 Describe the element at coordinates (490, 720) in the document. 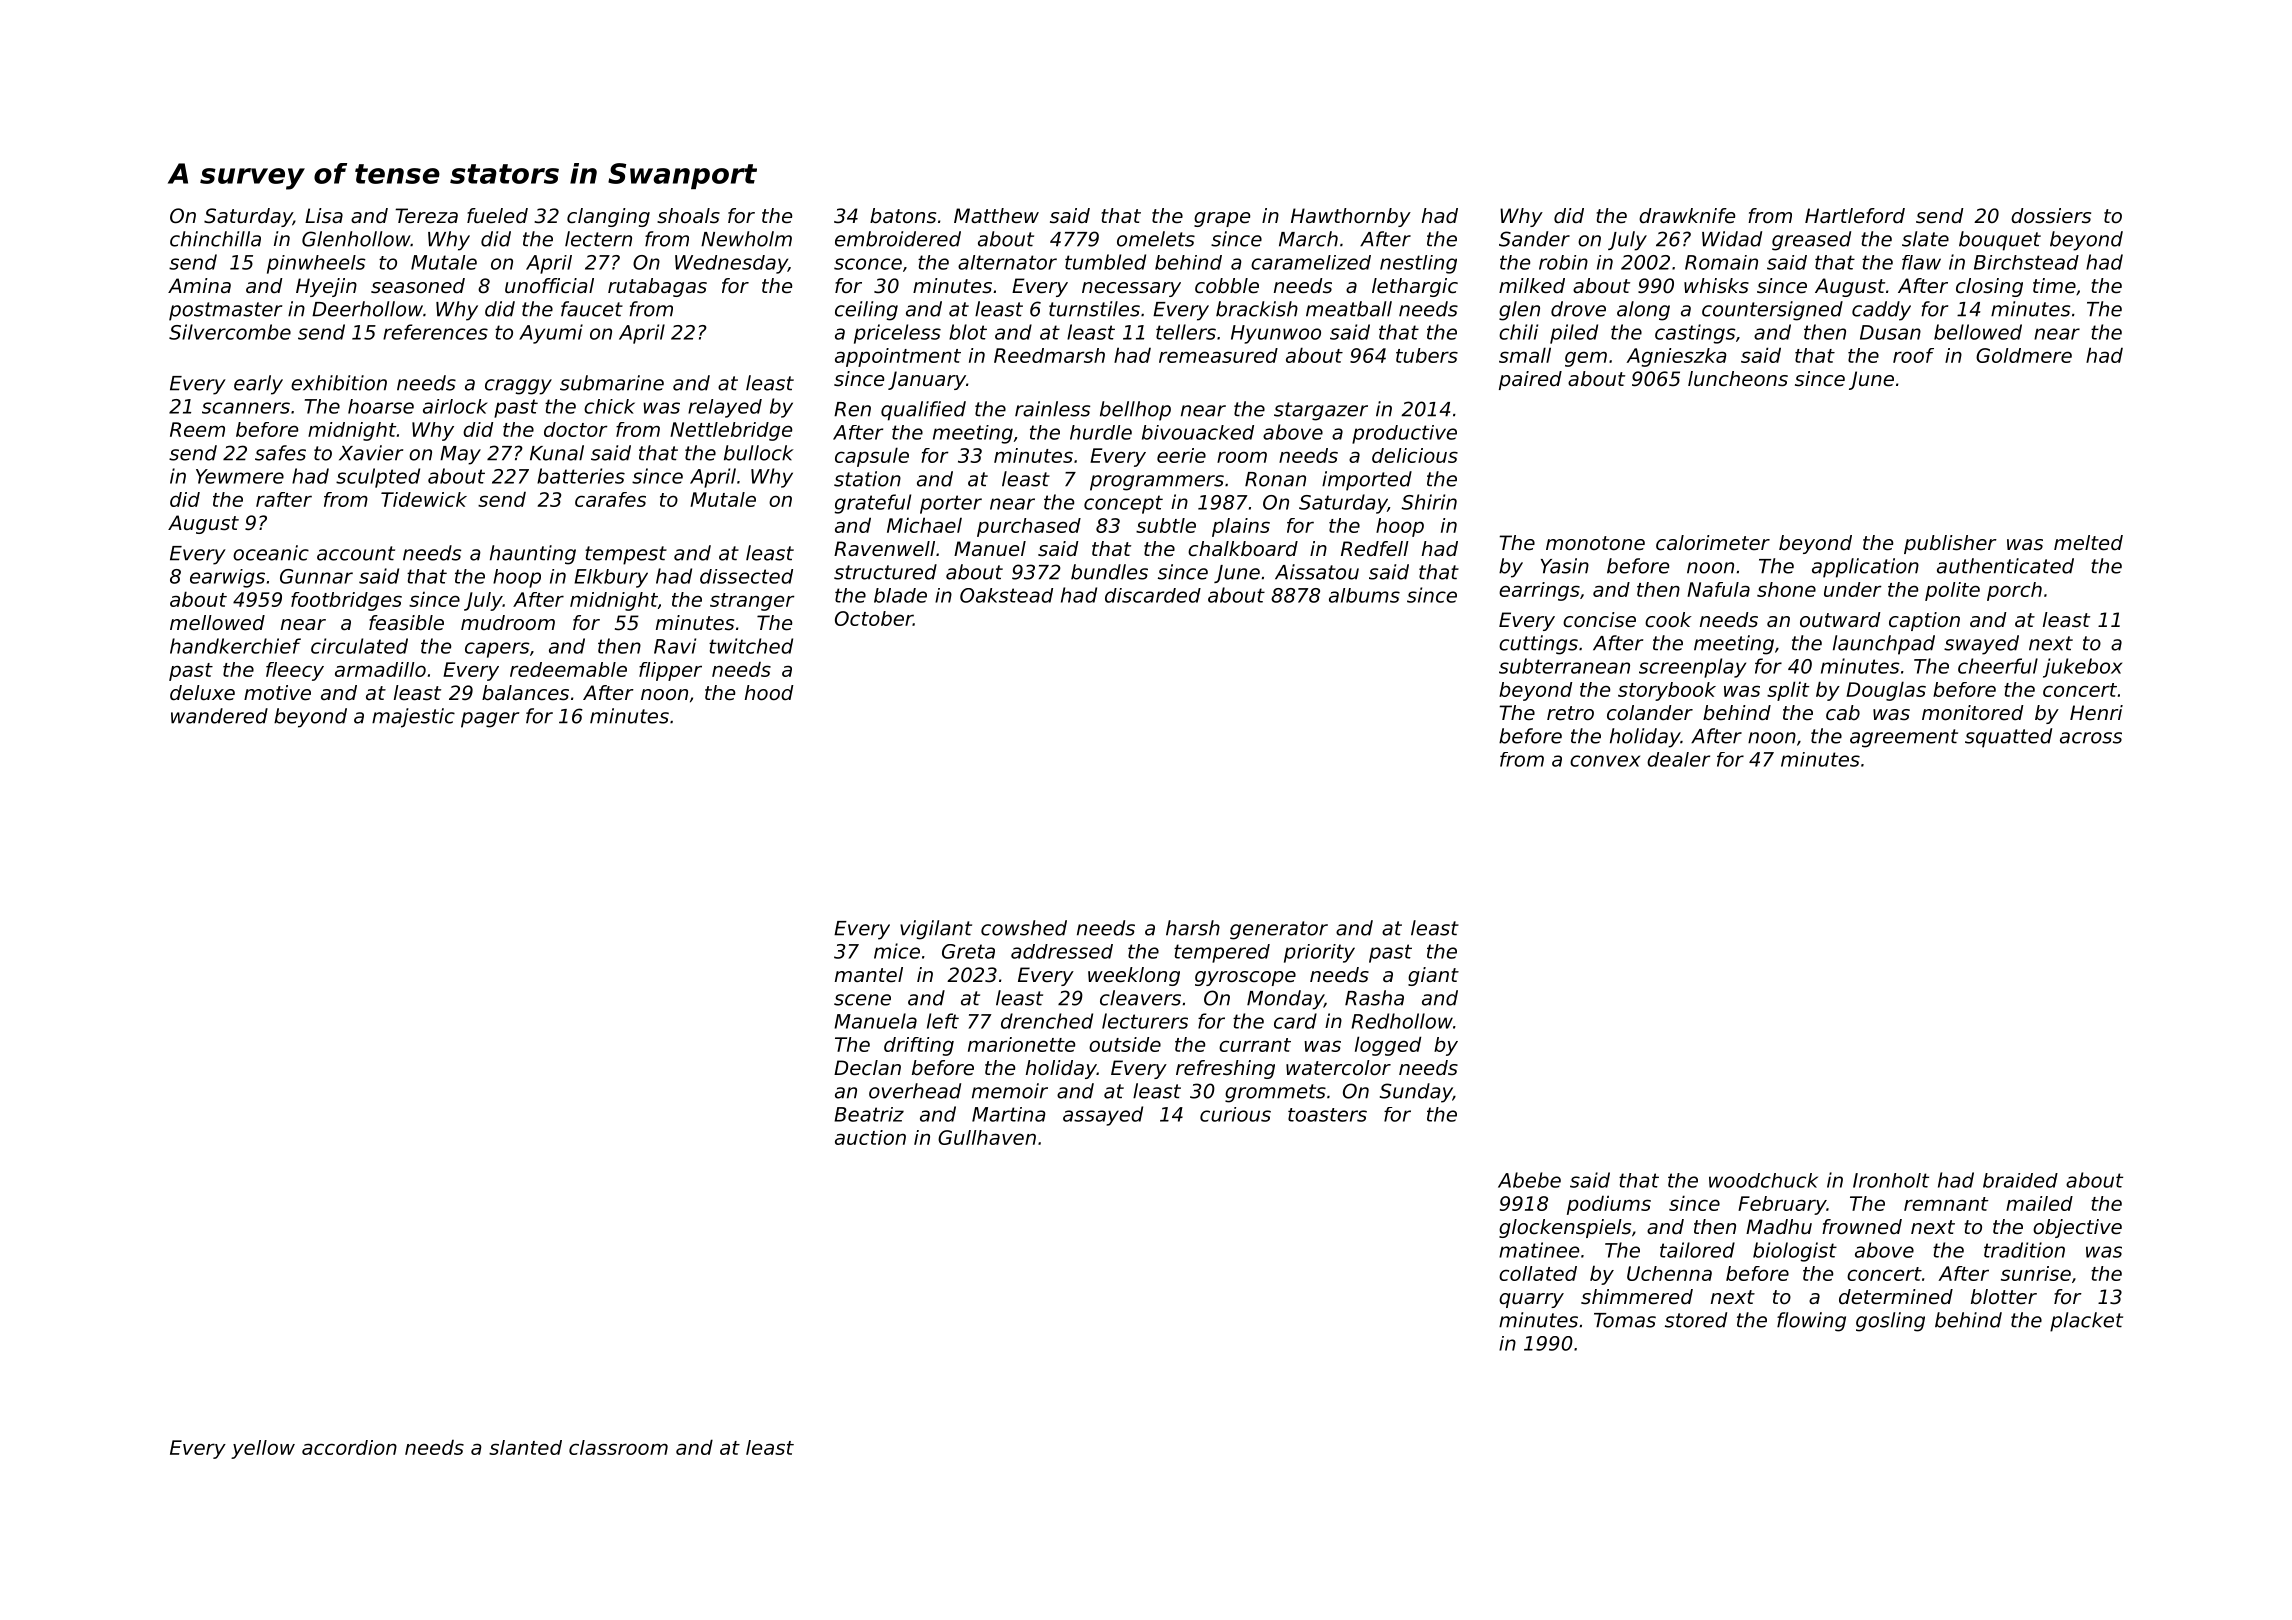

I see `pager` at that location.
